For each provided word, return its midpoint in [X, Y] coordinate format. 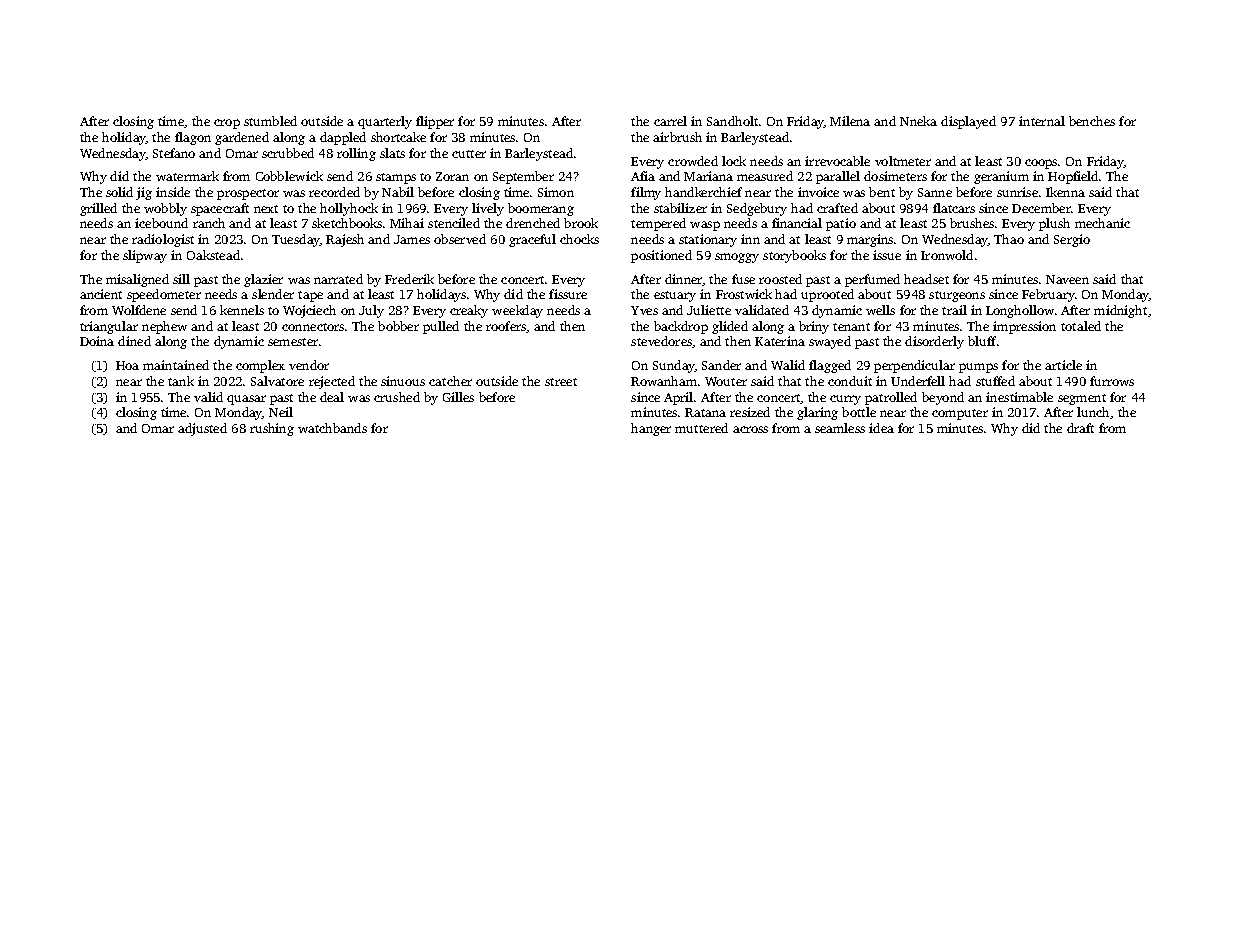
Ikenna [1065, 192]
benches [1092, 121]
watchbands [332, 428]
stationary [708, 240]
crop [227, 124]
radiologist [163, 240]
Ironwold [947, 255]
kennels [242, 310]
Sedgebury [757, 209]
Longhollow [1020, 311]
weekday [517, 311]
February [1048, 295]
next [266, 209]
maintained [176, 365]
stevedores [661, 341]
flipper [435, 122]
